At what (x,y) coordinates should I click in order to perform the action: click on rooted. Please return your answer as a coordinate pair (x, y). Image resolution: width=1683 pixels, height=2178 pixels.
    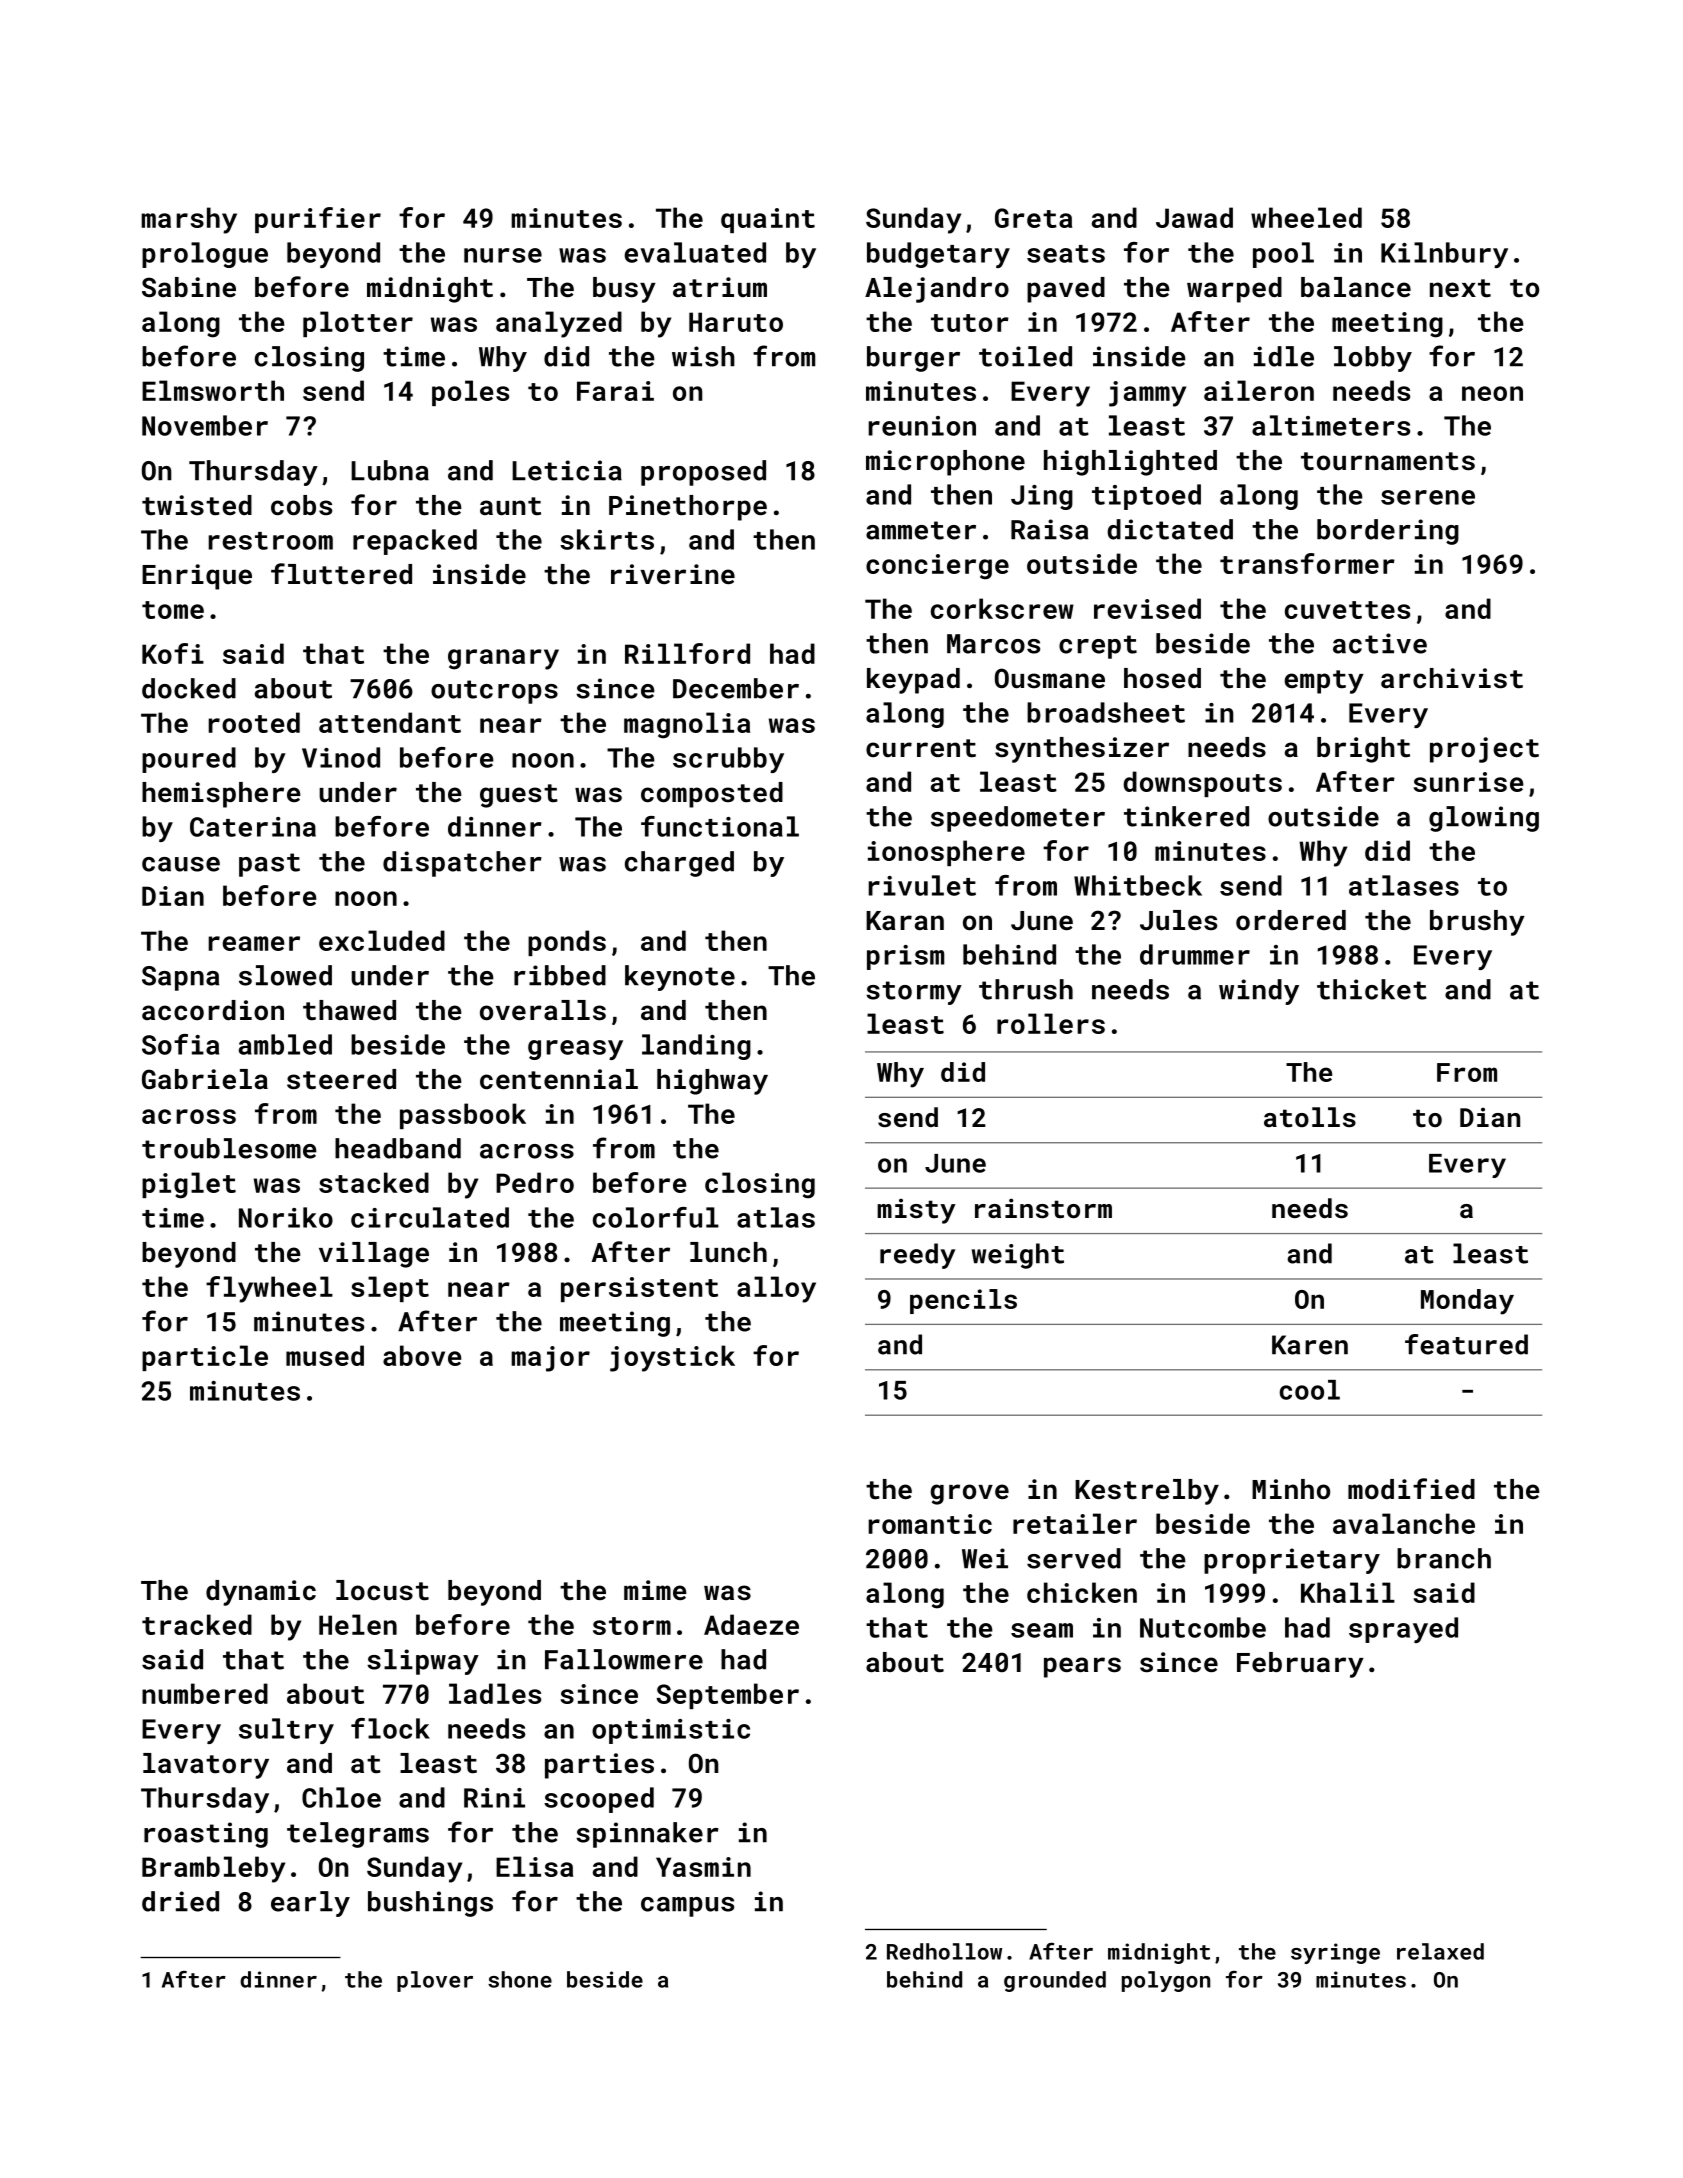
    Looking at the image, I should click on (254, 722).
